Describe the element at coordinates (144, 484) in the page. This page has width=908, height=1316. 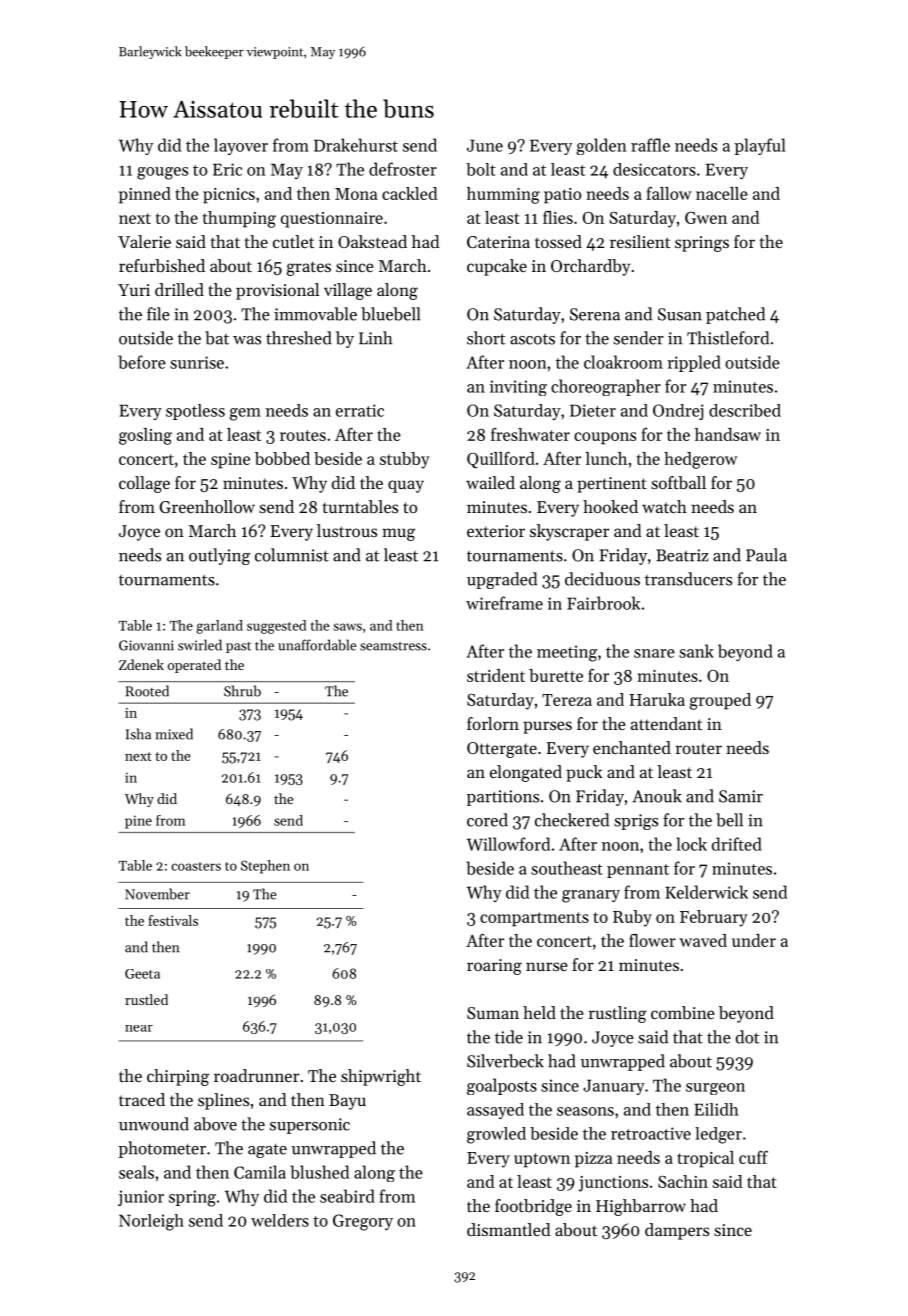
I see `collage` at that location.
